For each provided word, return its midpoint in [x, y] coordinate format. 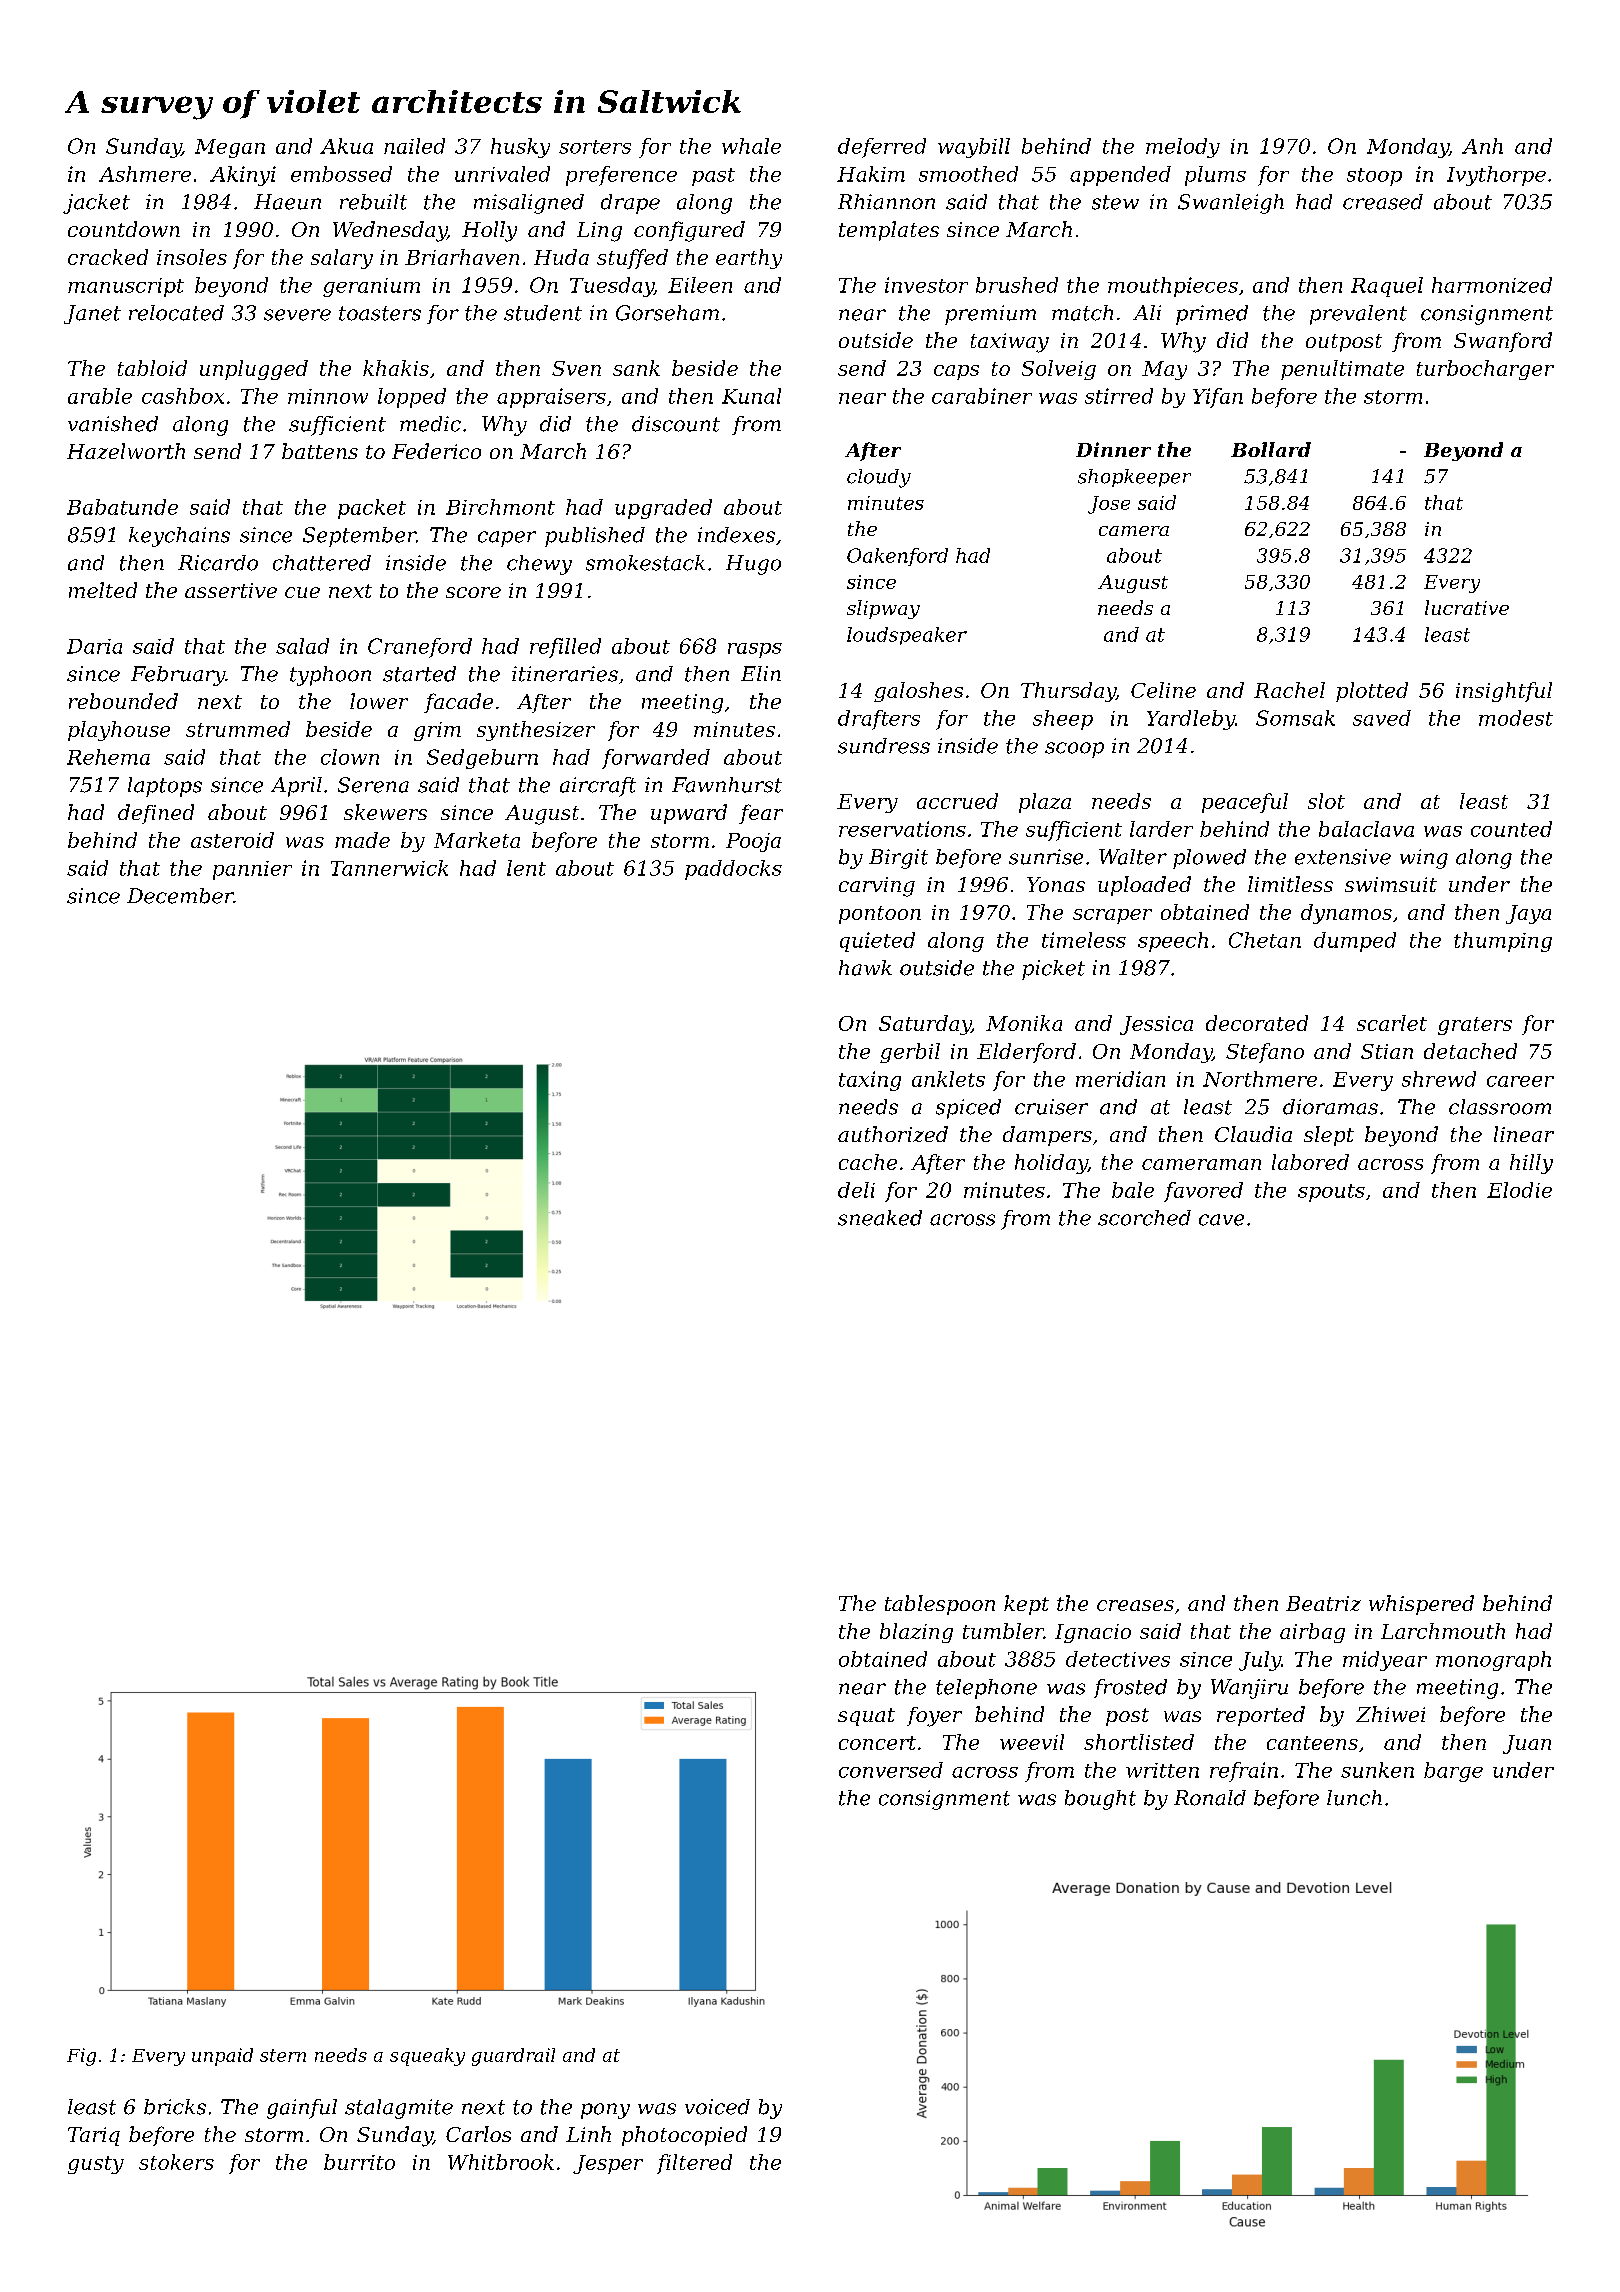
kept [1026, 1605]
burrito [359, 2162]
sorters [595, 147]
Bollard [1271, 449]
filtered [694, 2164]
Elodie [1519, 1190]
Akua [346, 146]
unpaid [222, 2057]
